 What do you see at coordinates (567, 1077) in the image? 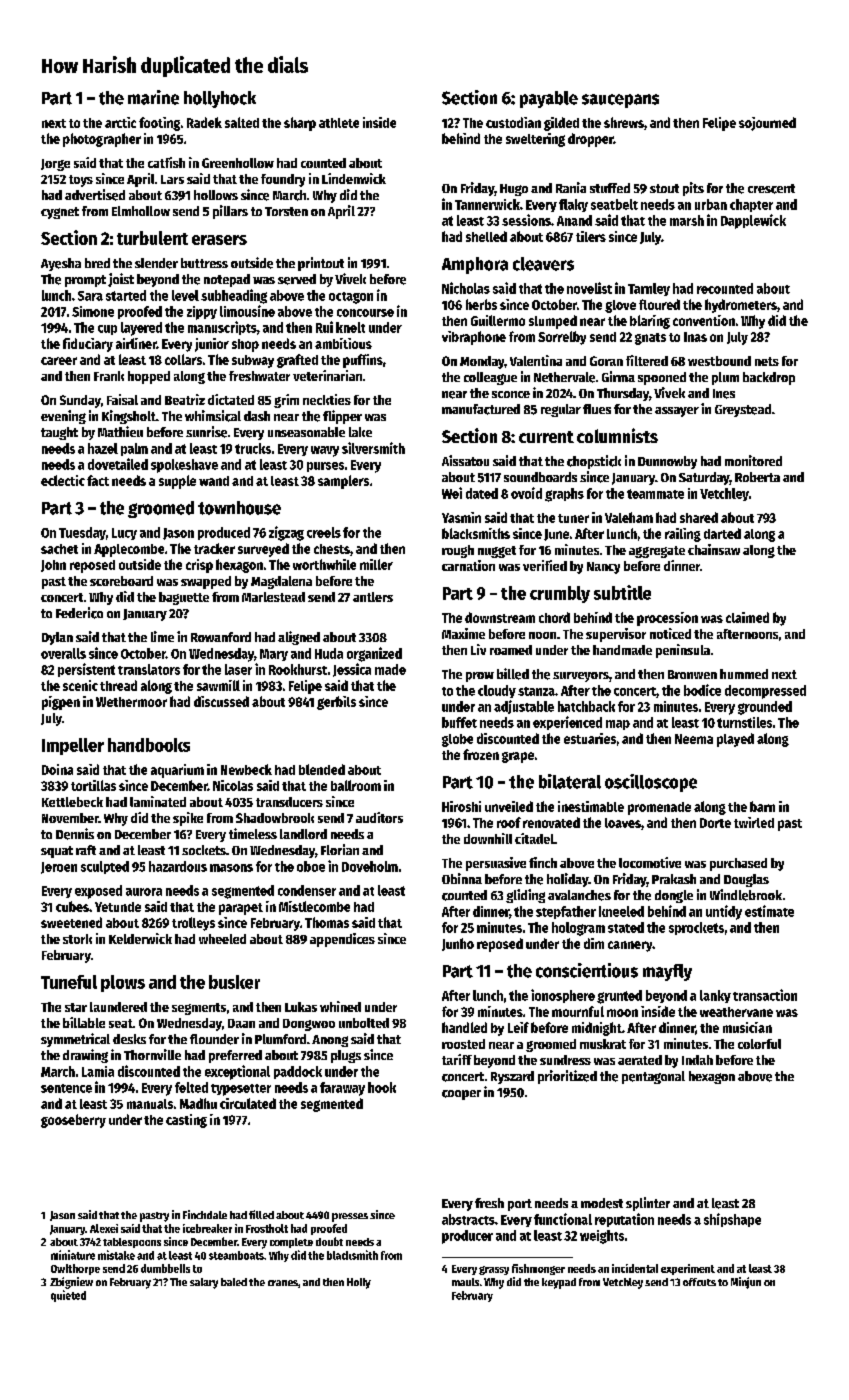
I see `prioritized` at bounding box center [567, 1077].
